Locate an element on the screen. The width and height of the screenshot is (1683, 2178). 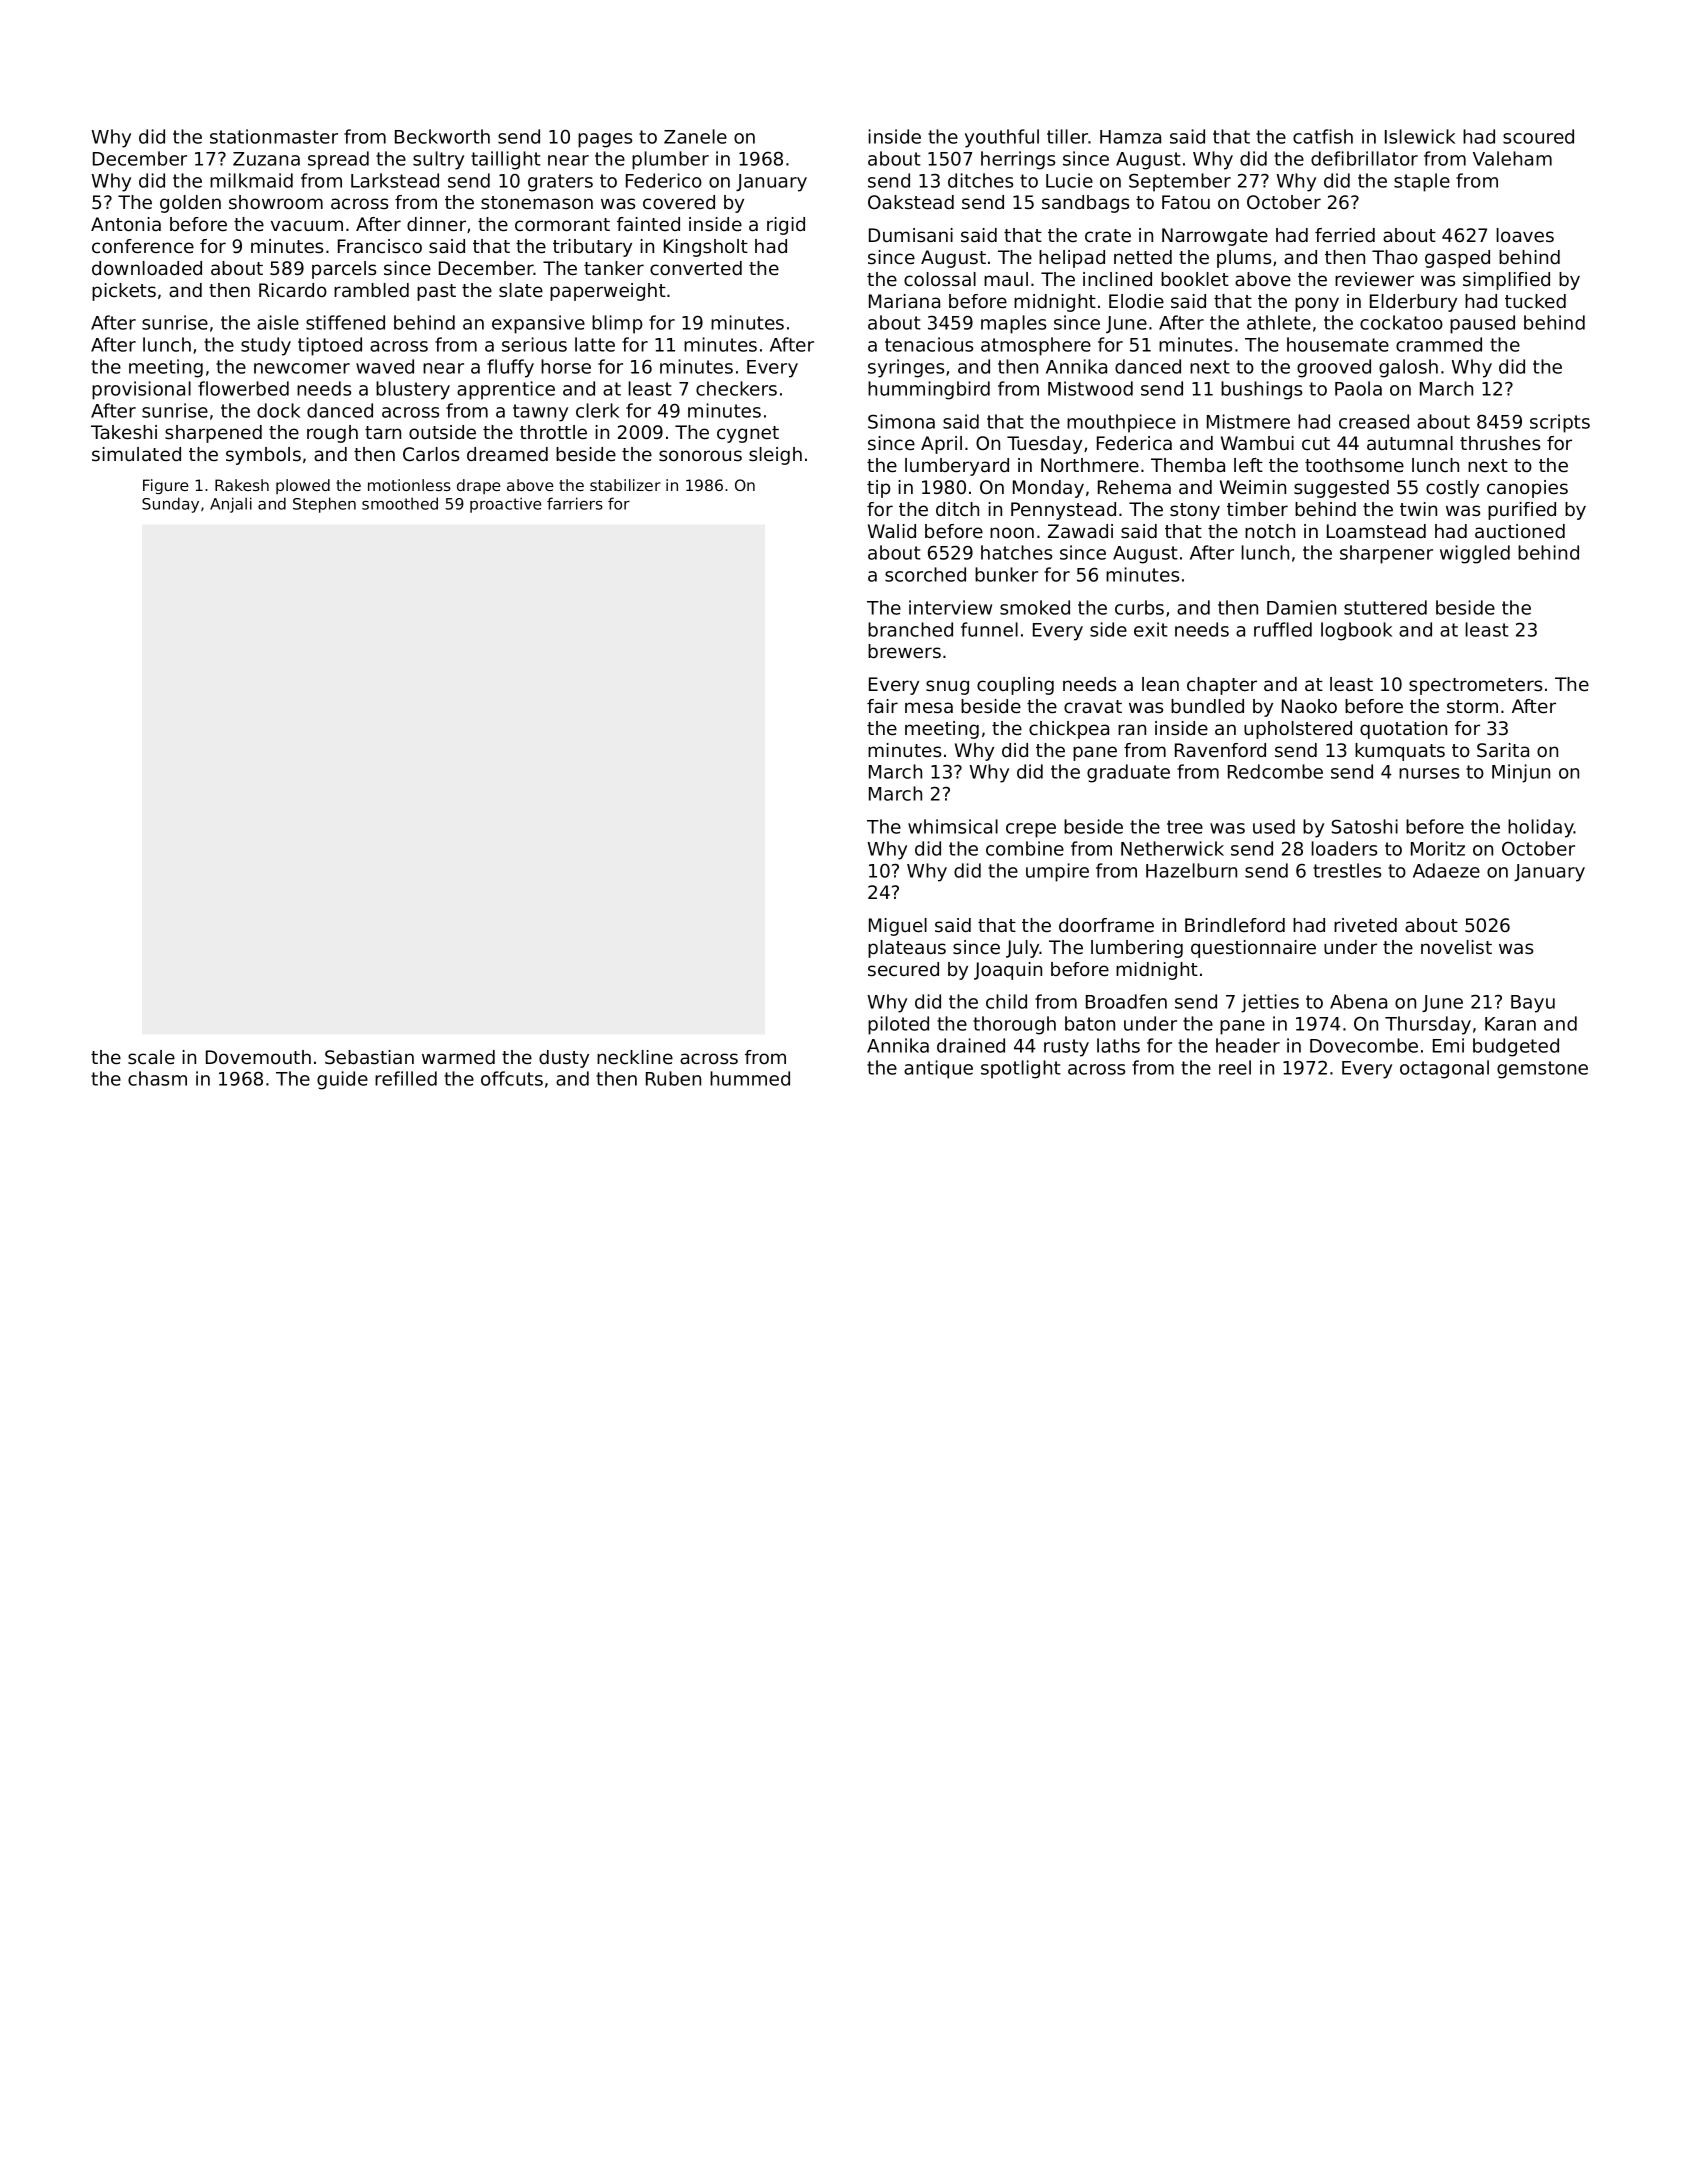
catfish is located at coordinates (1323, 136).
